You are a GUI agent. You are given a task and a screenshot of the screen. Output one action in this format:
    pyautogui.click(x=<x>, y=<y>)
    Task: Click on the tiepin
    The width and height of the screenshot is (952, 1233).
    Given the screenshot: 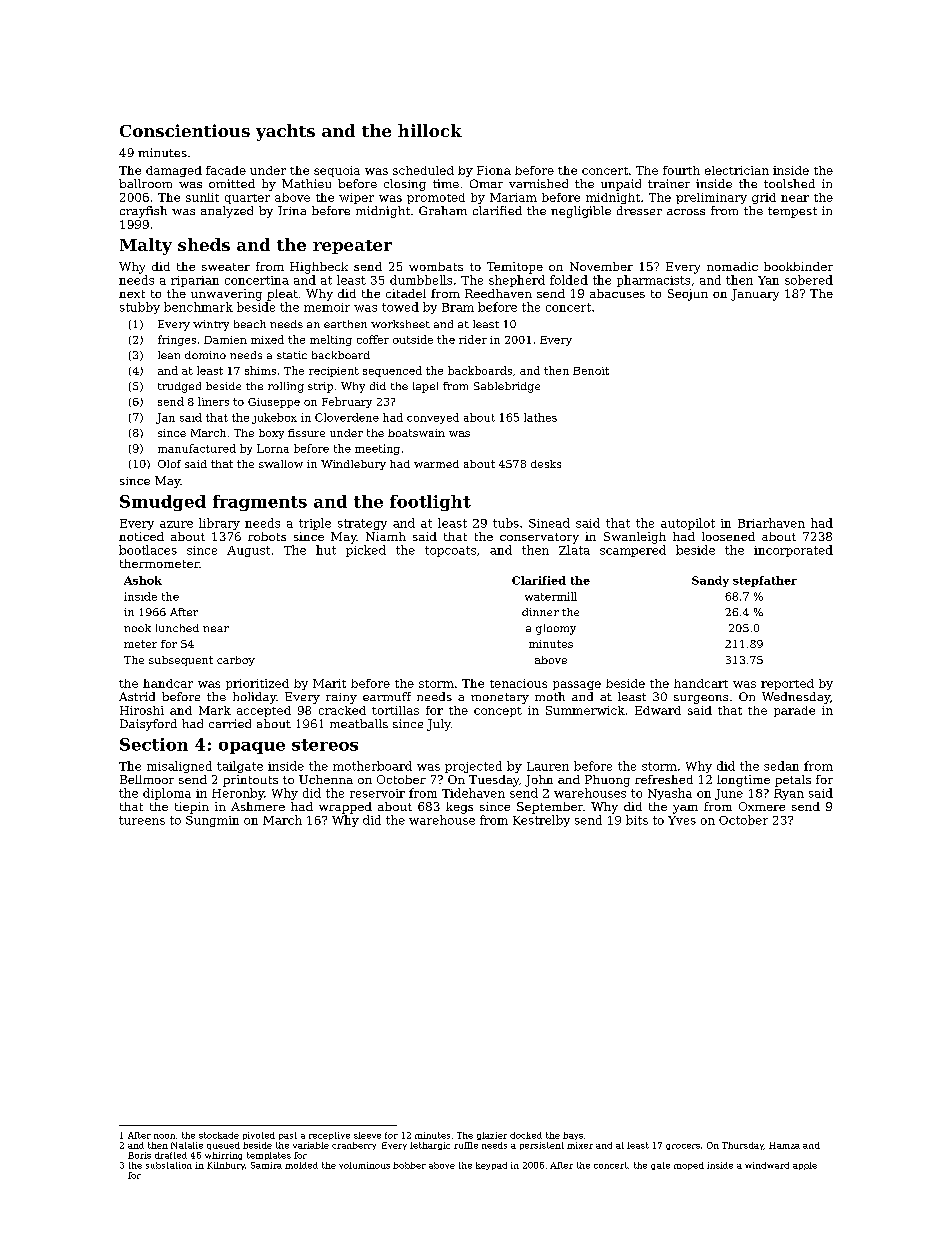 What is the action you would take?
    pyautogui.click(x=192, y=808)
